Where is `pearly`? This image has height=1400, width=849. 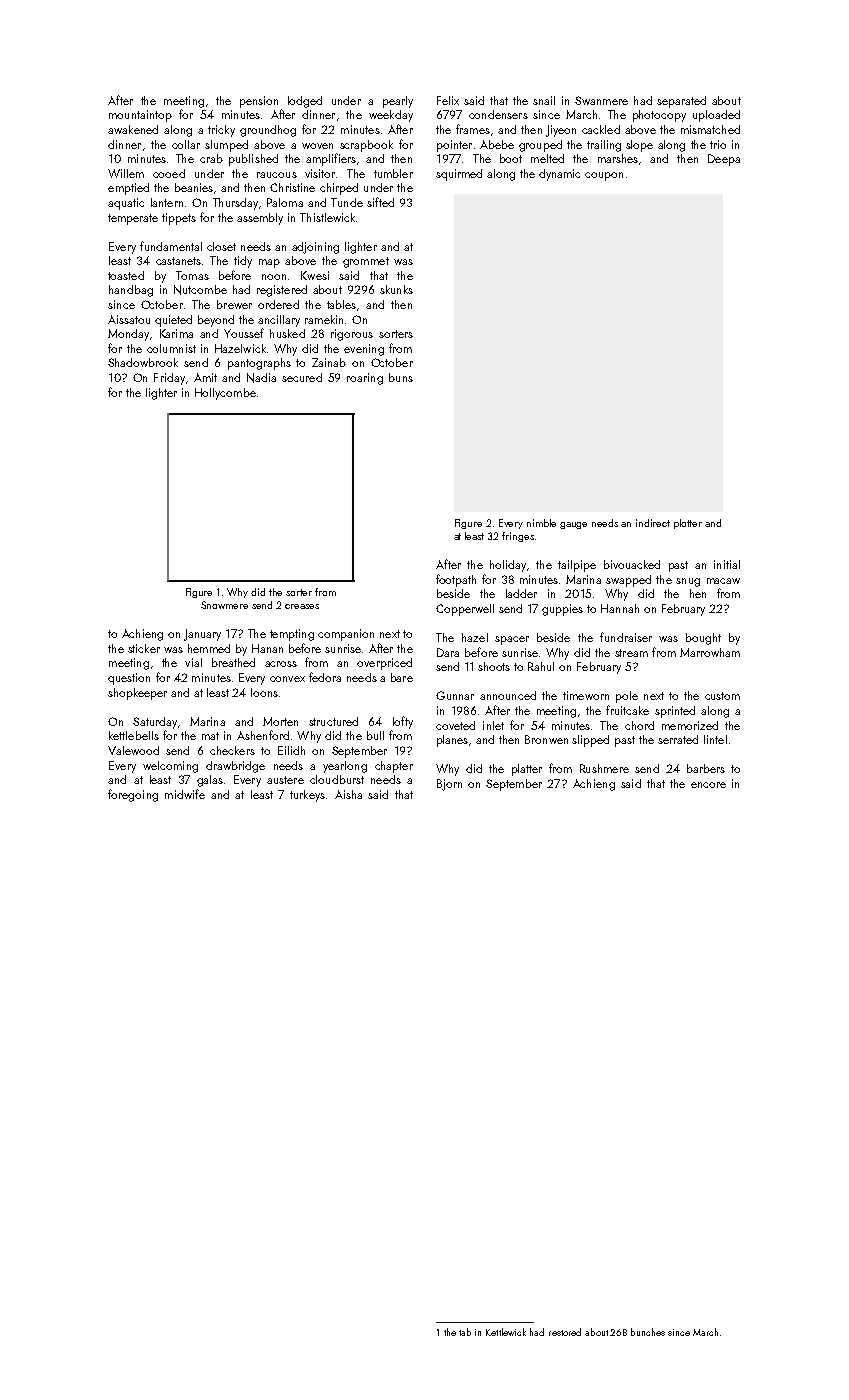
pearly is located at coordinates (398, 102).
